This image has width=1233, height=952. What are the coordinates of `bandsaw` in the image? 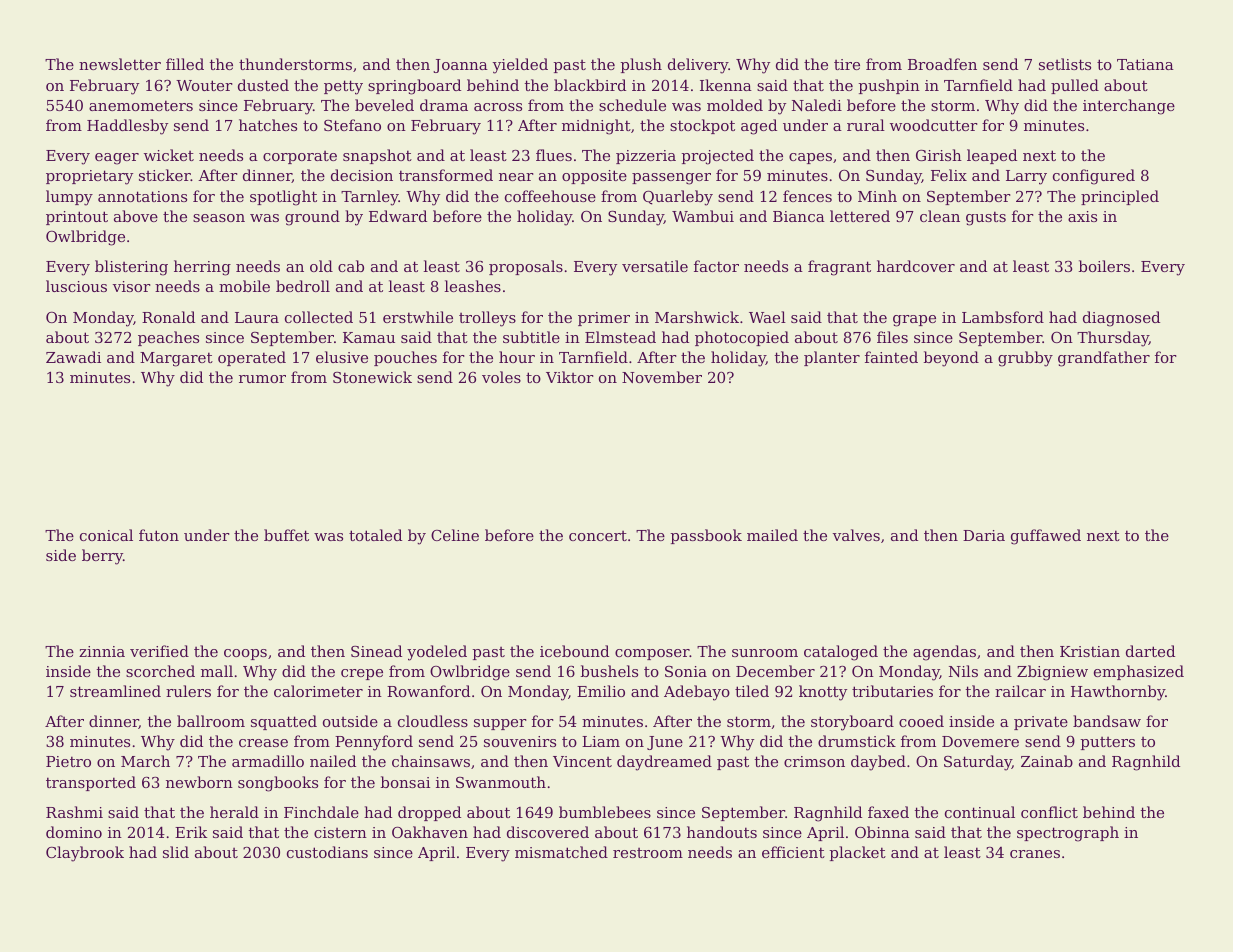 It's located at (1107, 721).
